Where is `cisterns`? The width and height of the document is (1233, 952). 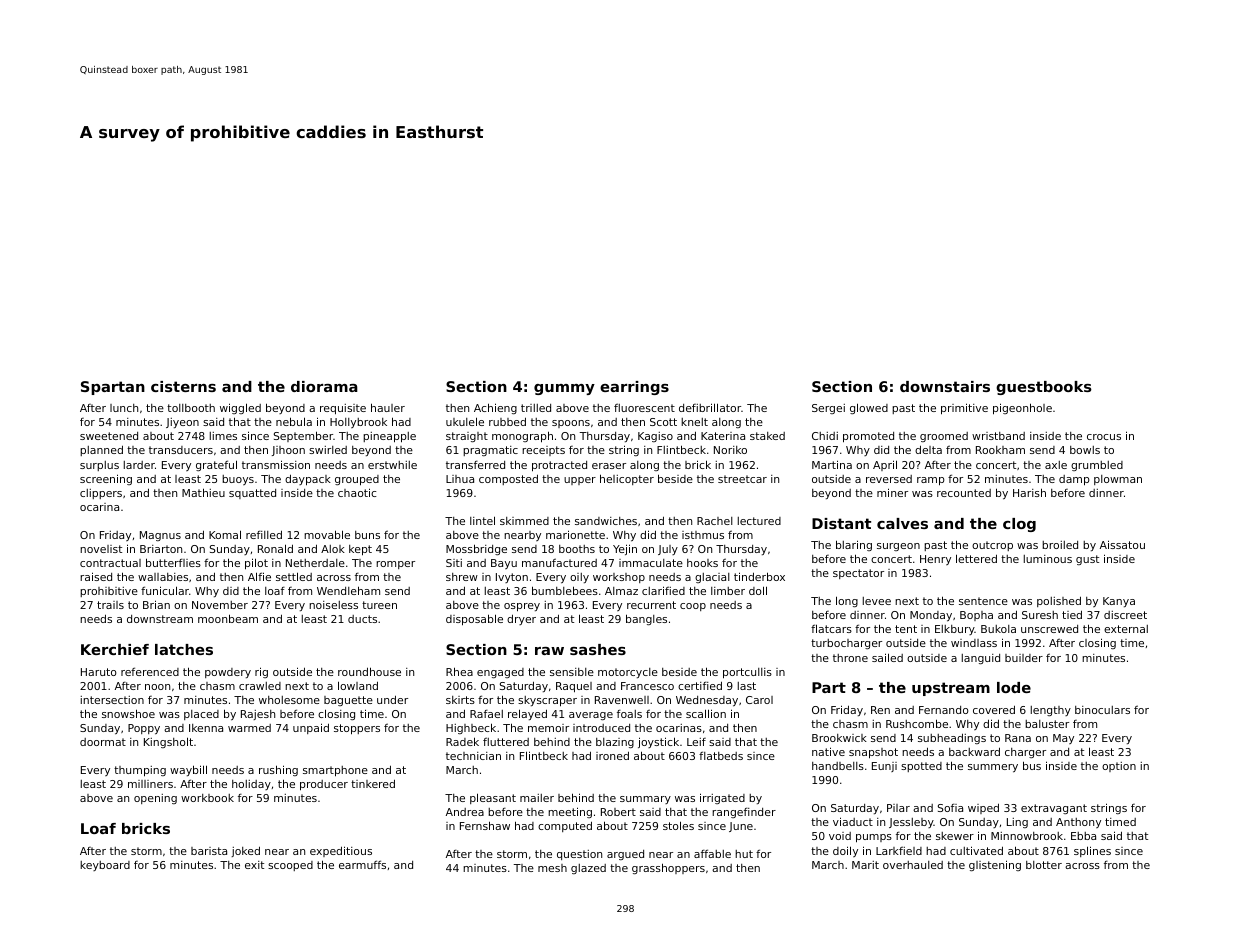 cisterns is located at coordinates (183, 386).
